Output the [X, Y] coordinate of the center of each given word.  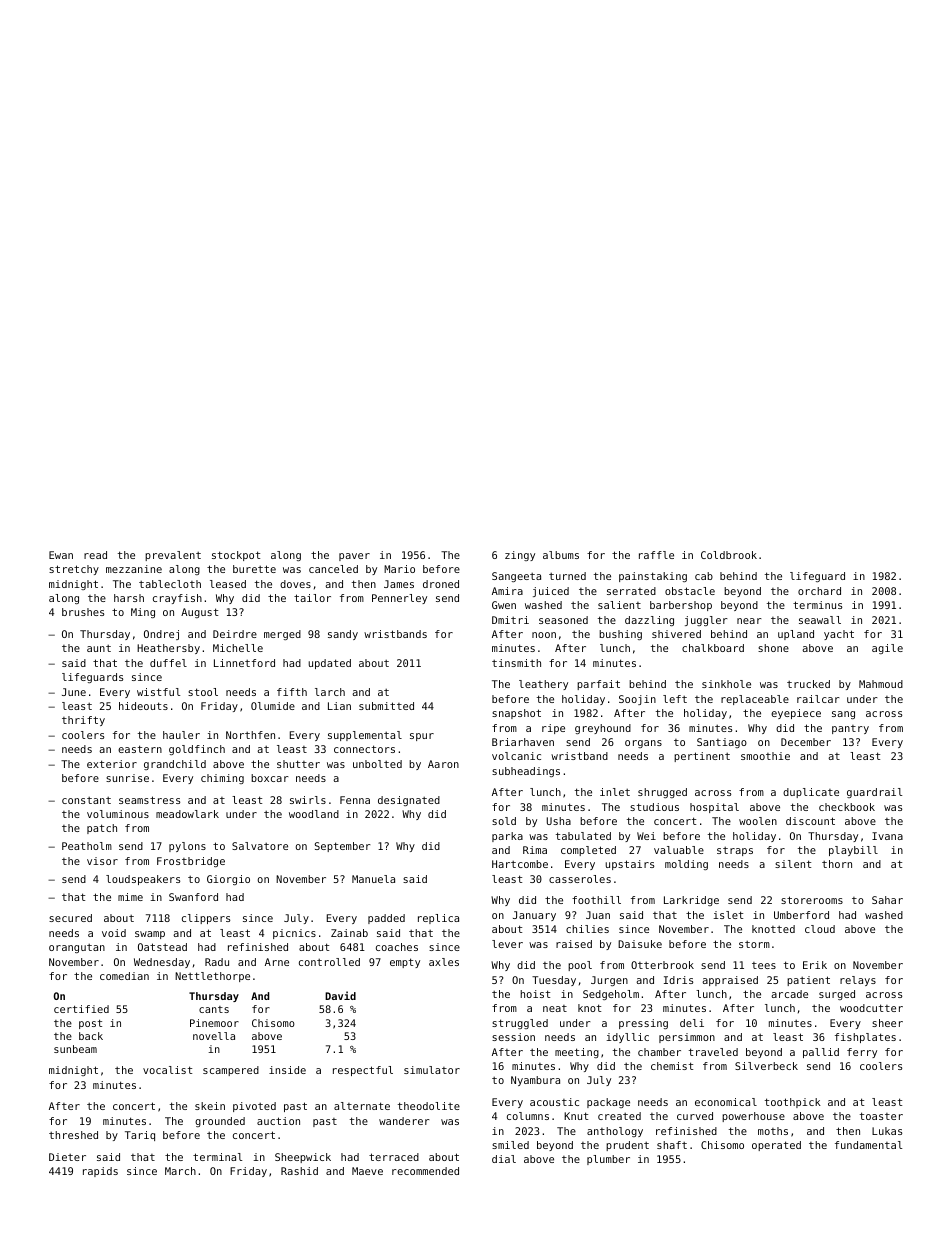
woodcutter [871, 1008]
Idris [678, 980]
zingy [520, 556]
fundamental [868, 1145]
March [180, 1171]
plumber [608, 1160]
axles [444, 962]
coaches [397, 947]
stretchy [74, 570]
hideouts [143, 706]
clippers [206, 919]
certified [81, 1009]
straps [735, 851]
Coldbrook [729, 555]
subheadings [526, 772]
